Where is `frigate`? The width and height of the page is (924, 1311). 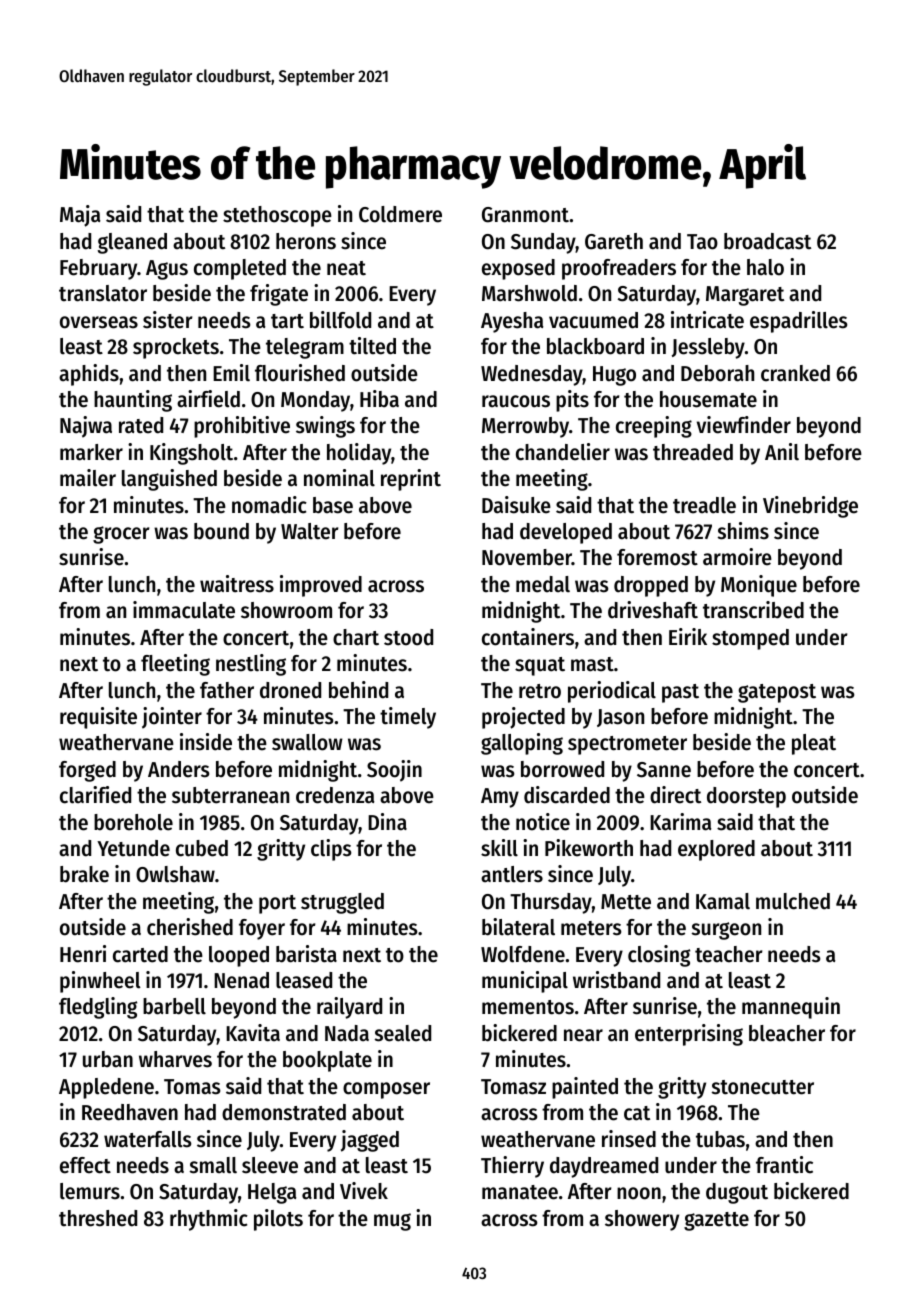 frigate is located at coordinates (279, 295).
